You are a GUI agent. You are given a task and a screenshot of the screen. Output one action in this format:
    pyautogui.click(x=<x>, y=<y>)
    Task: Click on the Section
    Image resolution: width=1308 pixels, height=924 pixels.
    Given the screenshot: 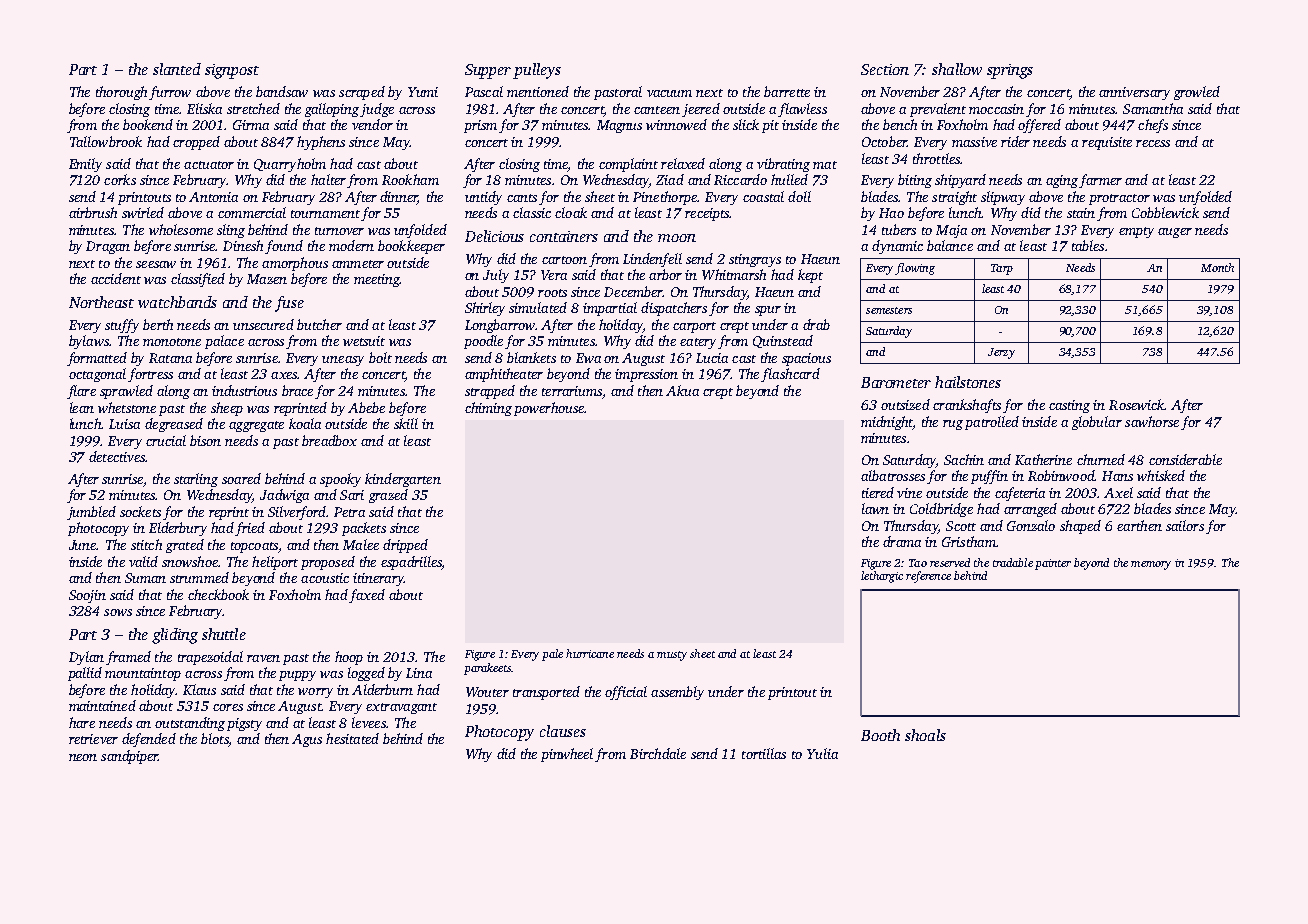 What is the action you would take?
    pyautogui.click(x=885, y=69)
